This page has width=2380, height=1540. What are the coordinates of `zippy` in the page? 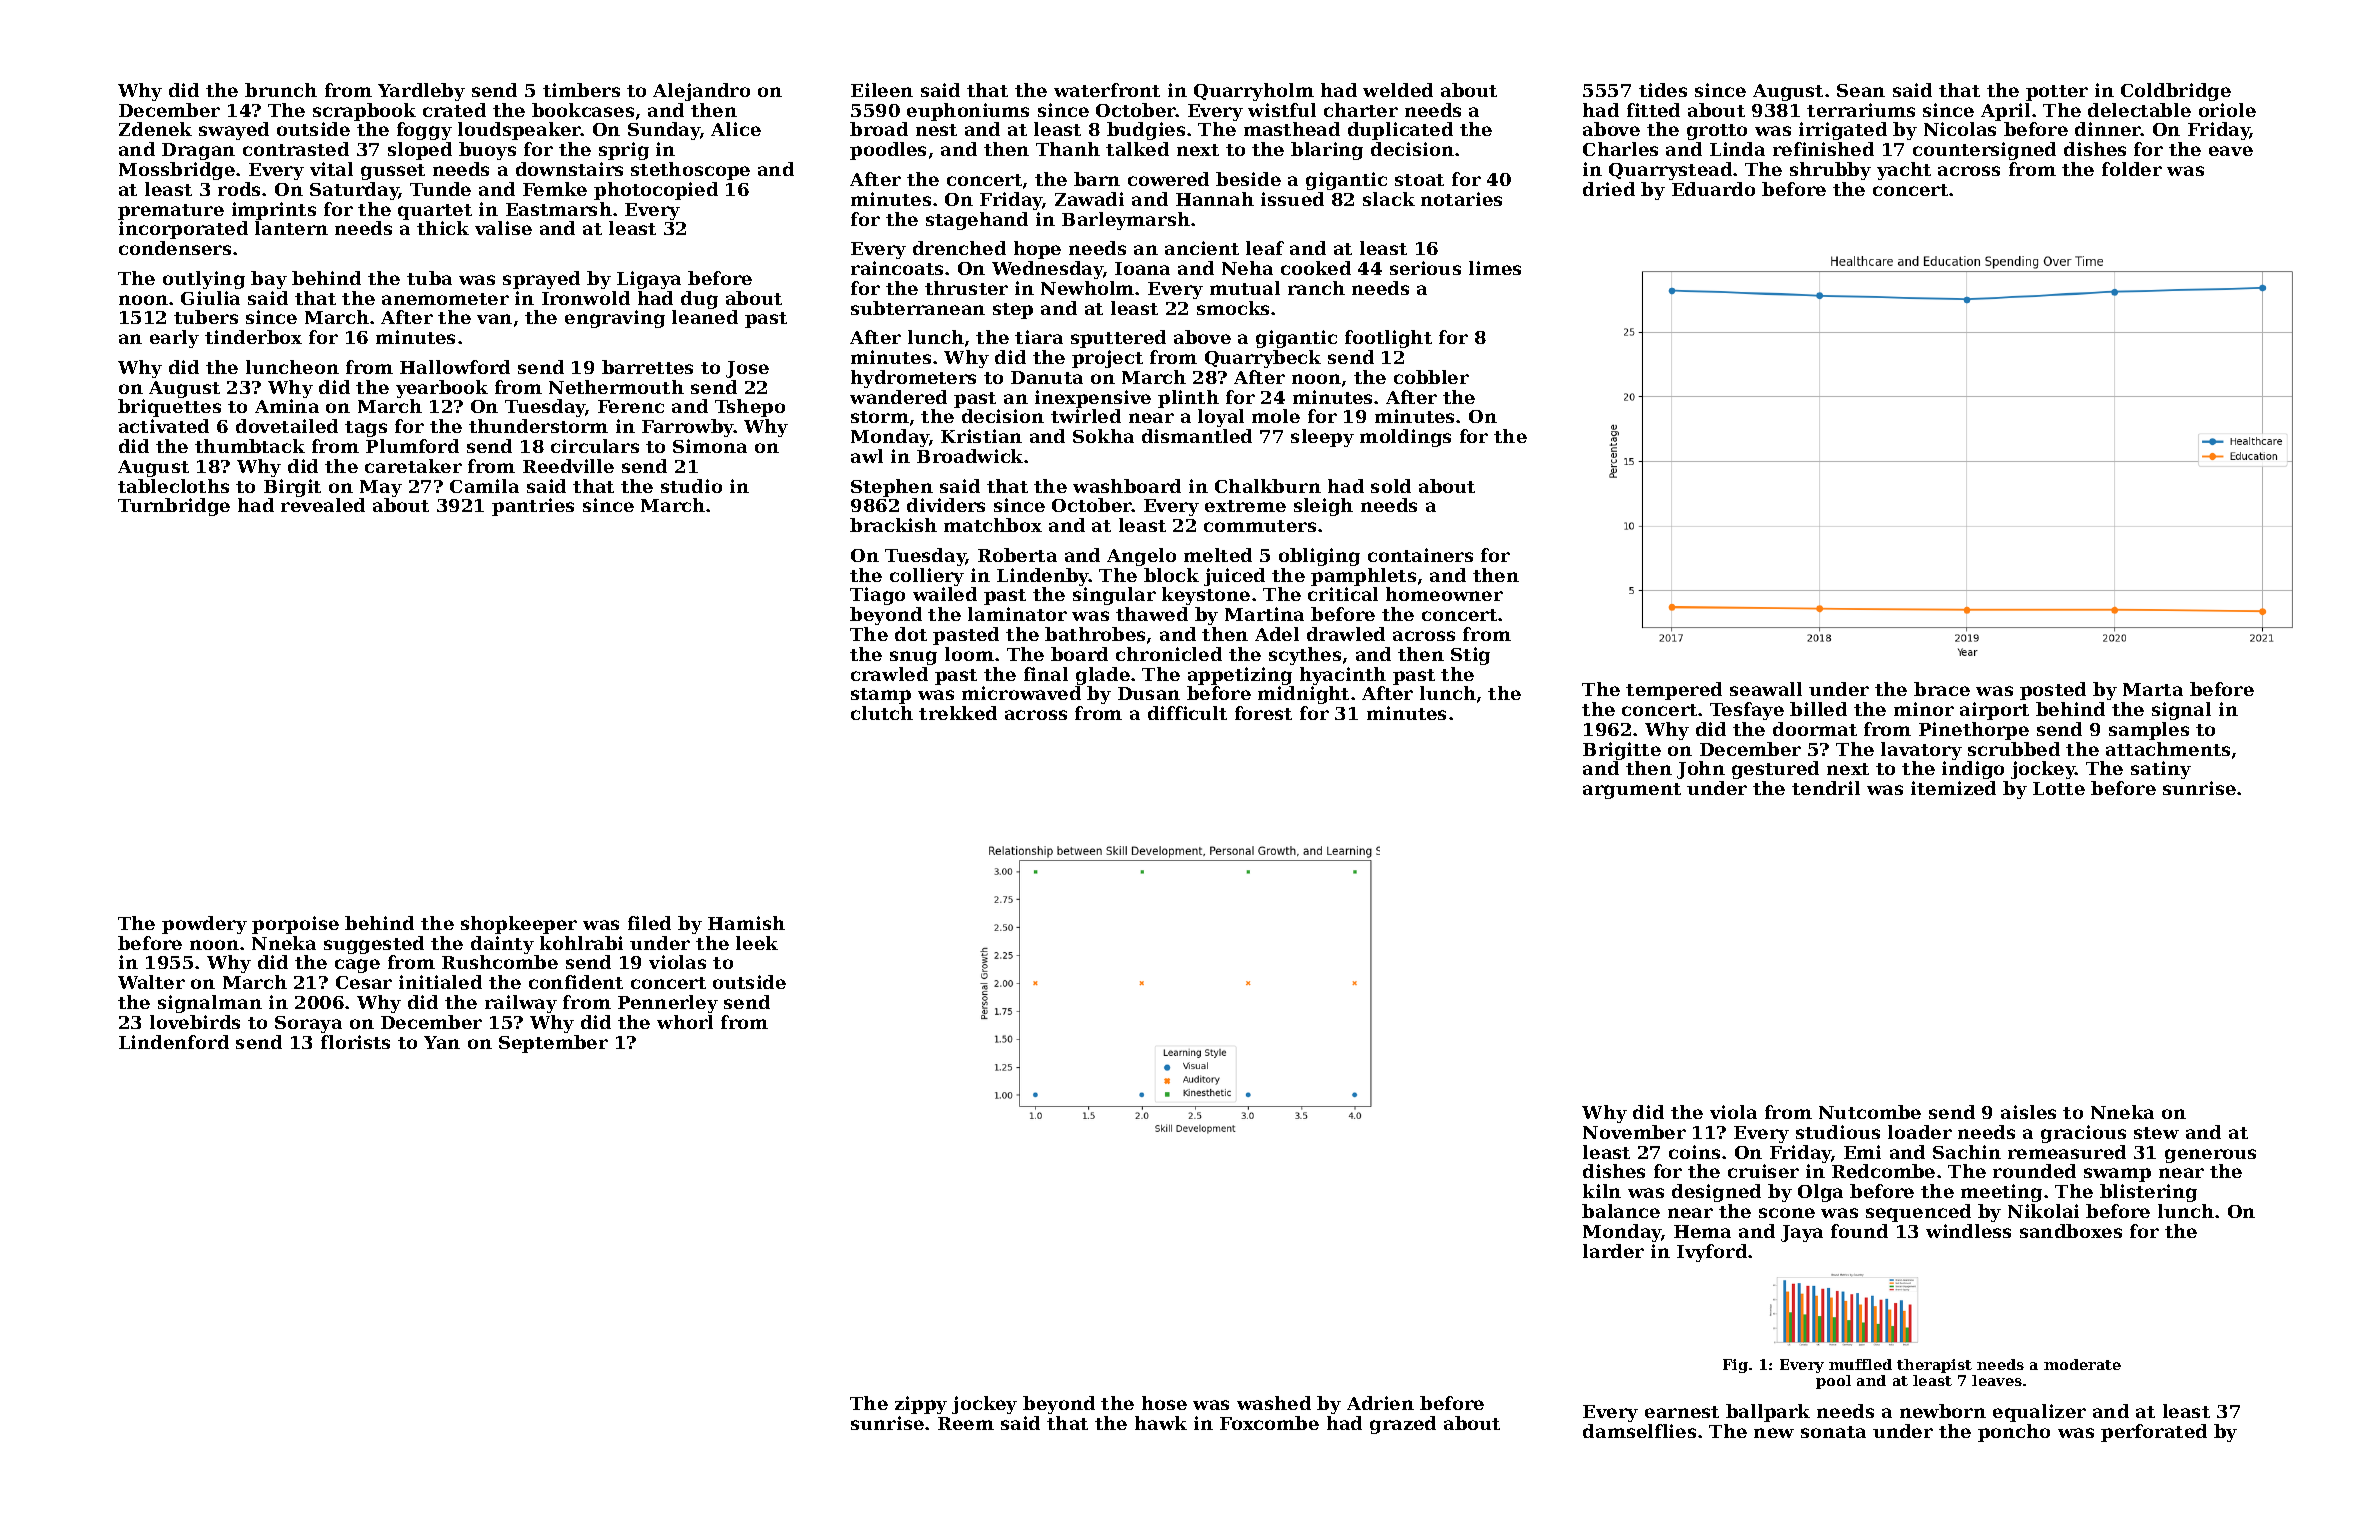 It's located at (921, 1405).
